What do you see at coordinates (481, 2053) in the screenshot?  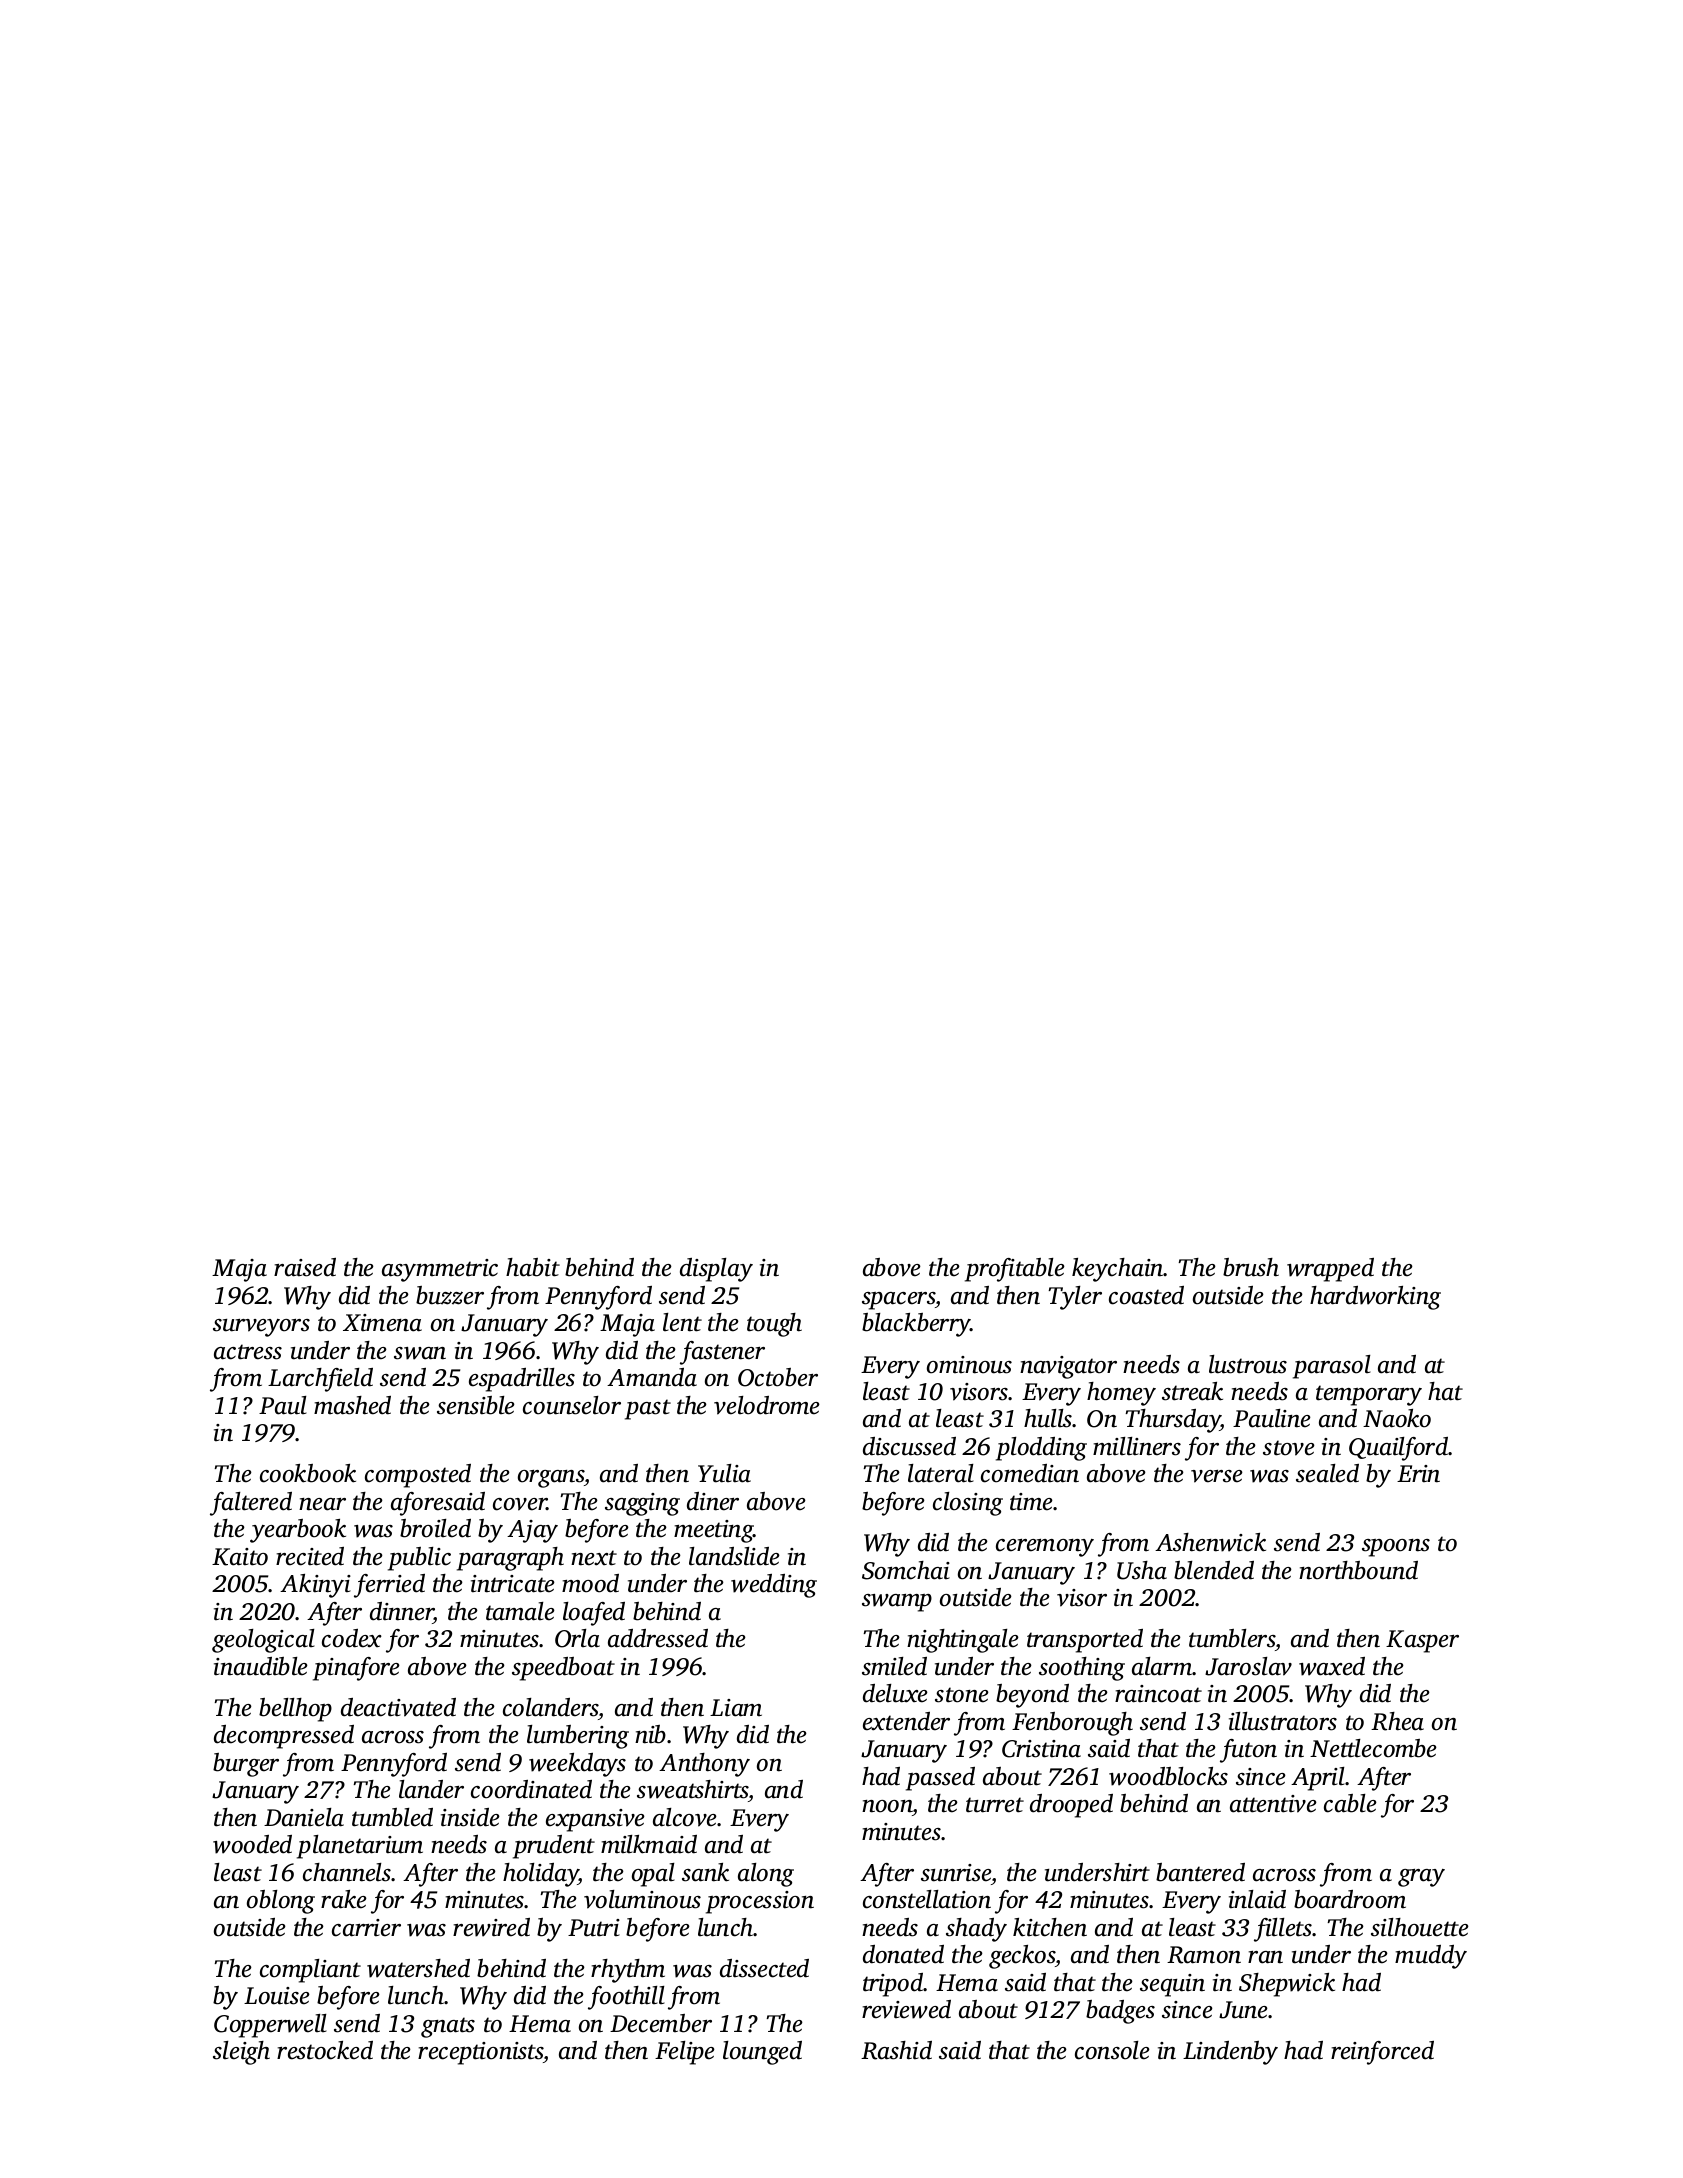 I see `receptionists` at bounding box center [481, 2053].
